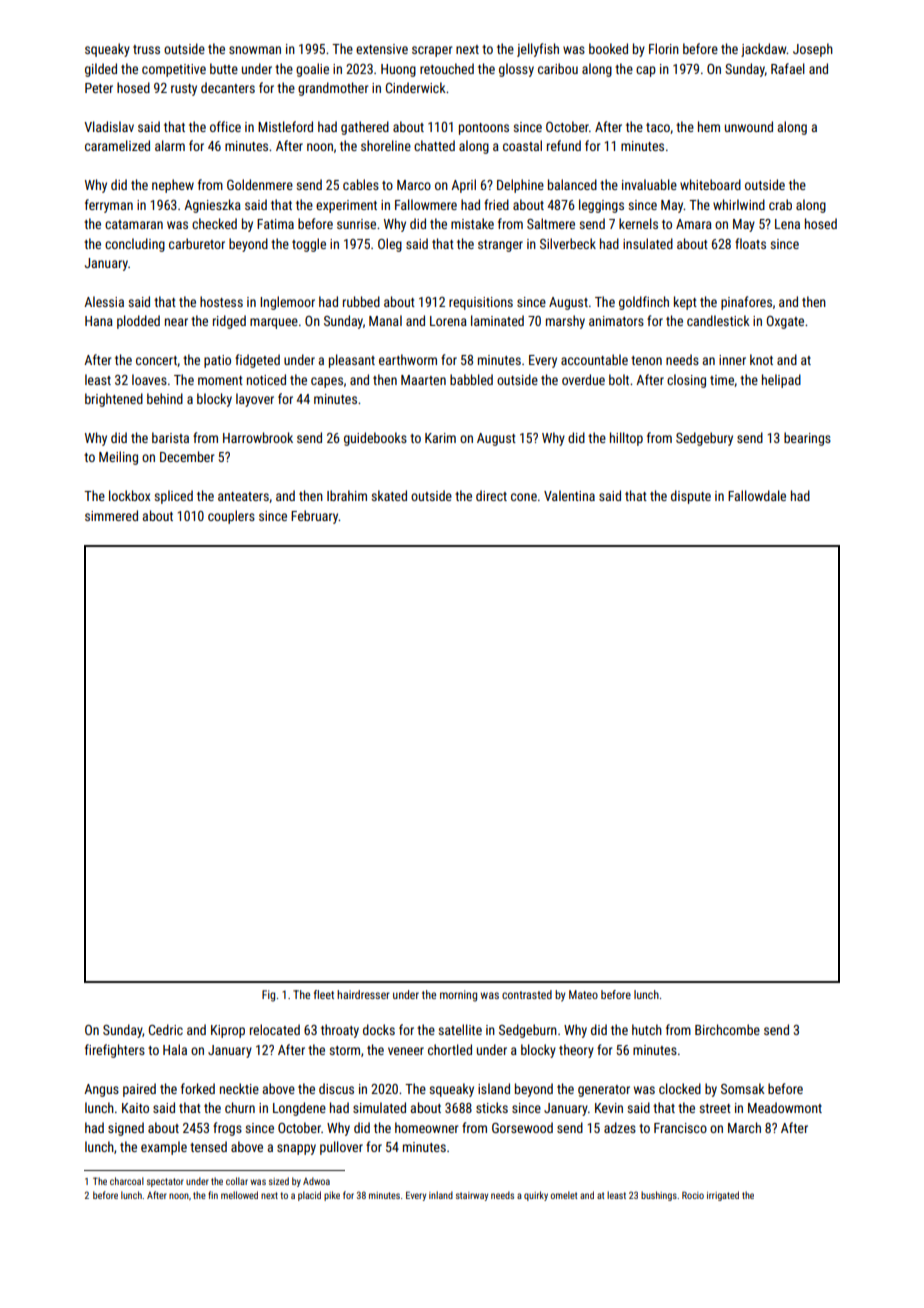 This screenshot has width=924, height=1308. I want to click on contrasted, so click(527, 994).
